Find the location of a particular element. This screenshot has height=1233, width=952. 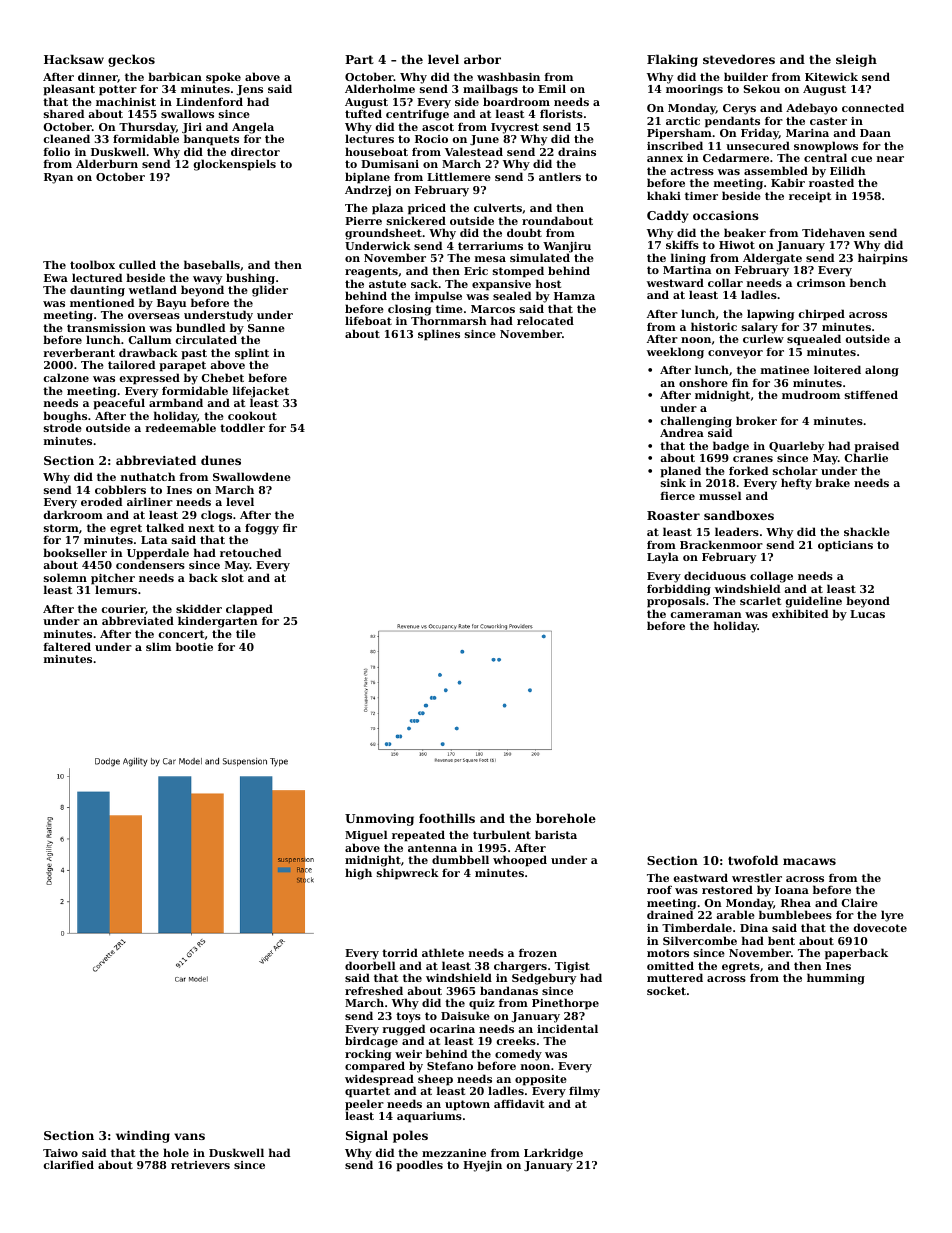

solemn is located at coordinates (65, 577).
